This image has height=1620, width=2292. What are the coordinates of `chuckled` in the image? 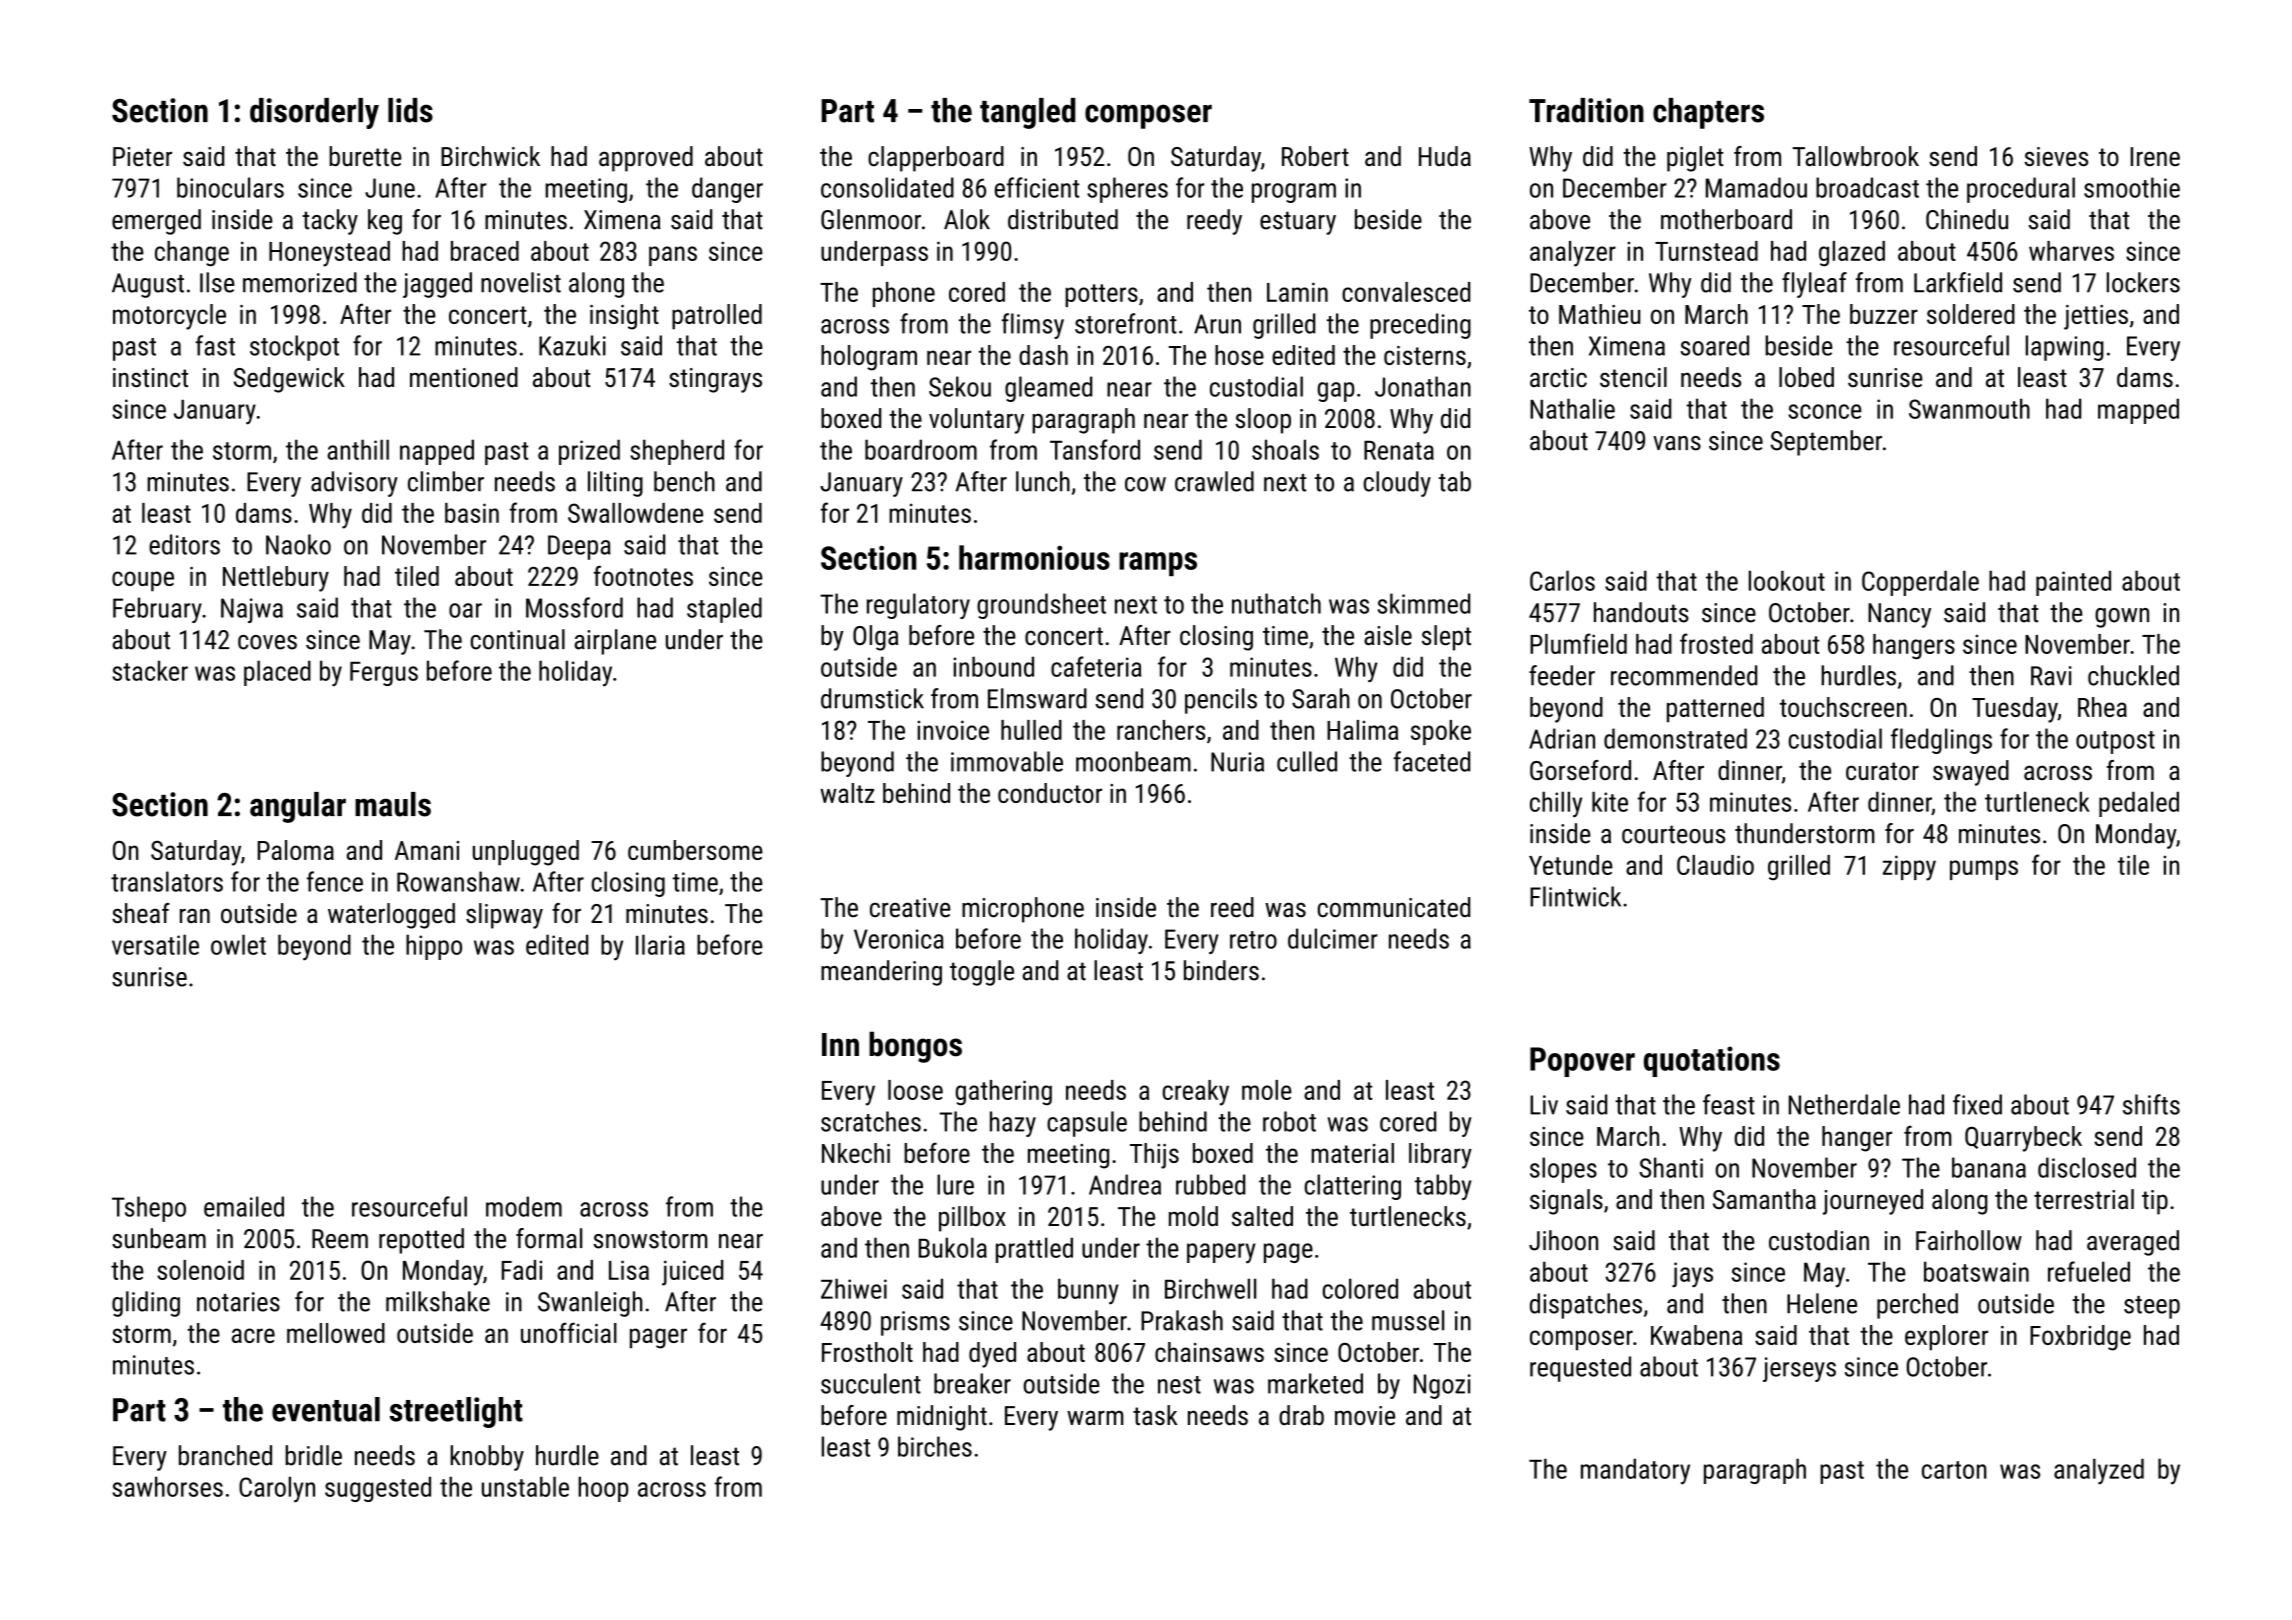 It's located at (2133, 675).
